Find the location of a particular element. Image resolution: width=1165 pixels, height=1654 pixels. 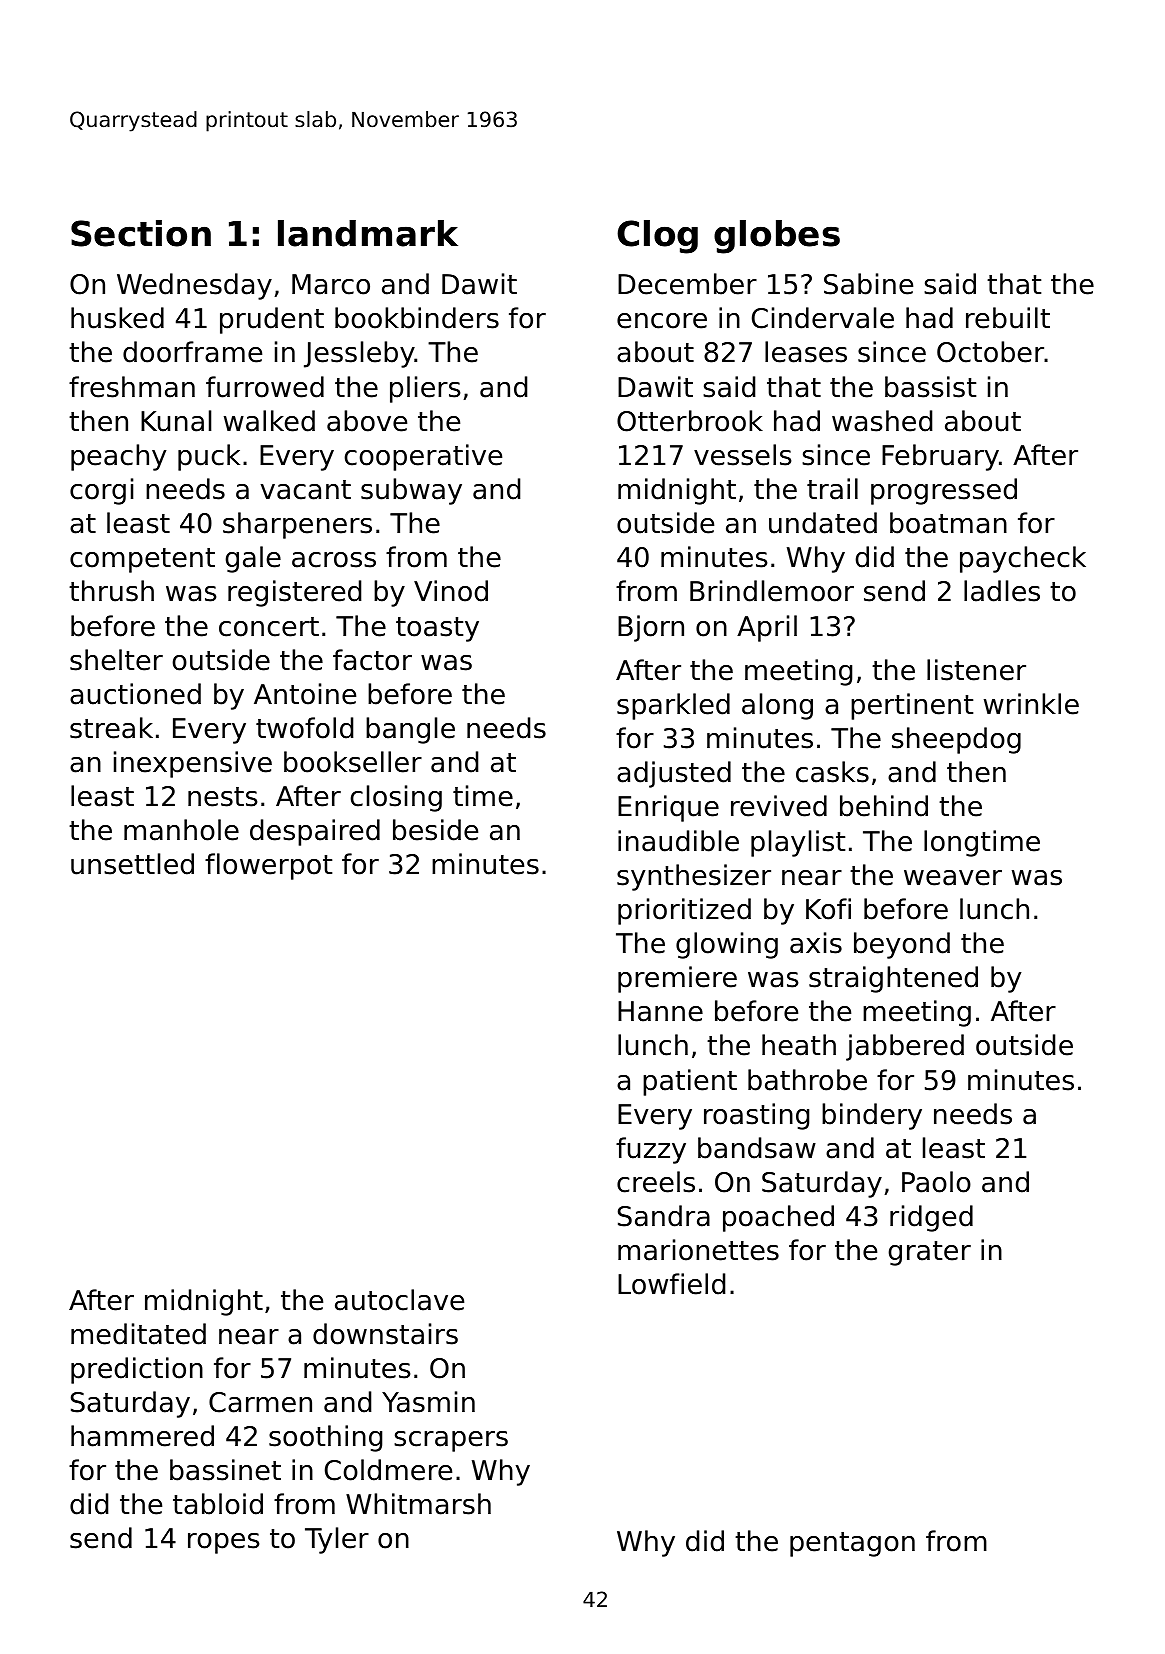

Lowfield is located at coordinates (671, 1284).
